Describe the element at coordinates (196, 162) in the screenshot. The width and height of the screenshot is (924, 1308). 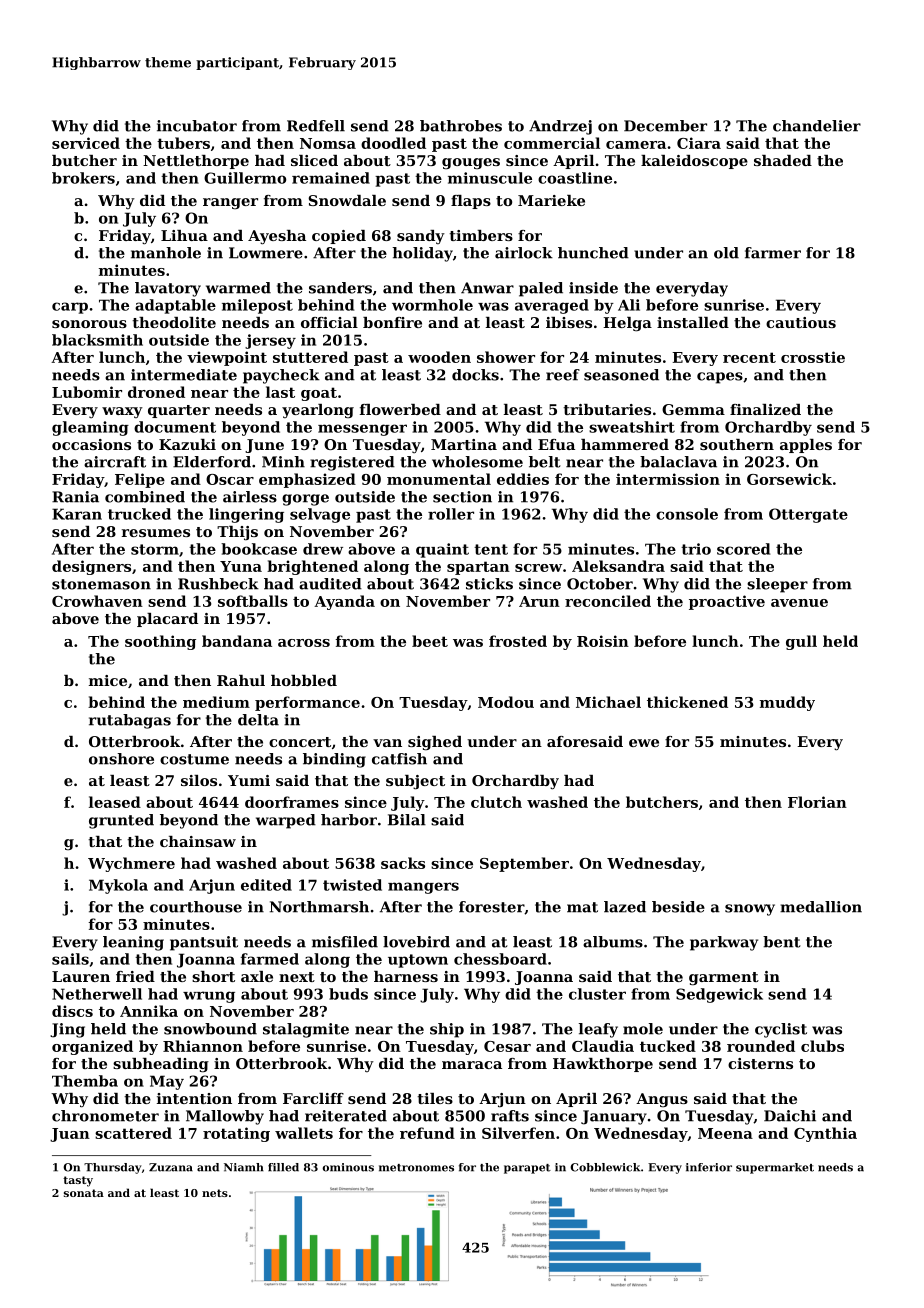
I see `Nettlethorpe` at that location.
